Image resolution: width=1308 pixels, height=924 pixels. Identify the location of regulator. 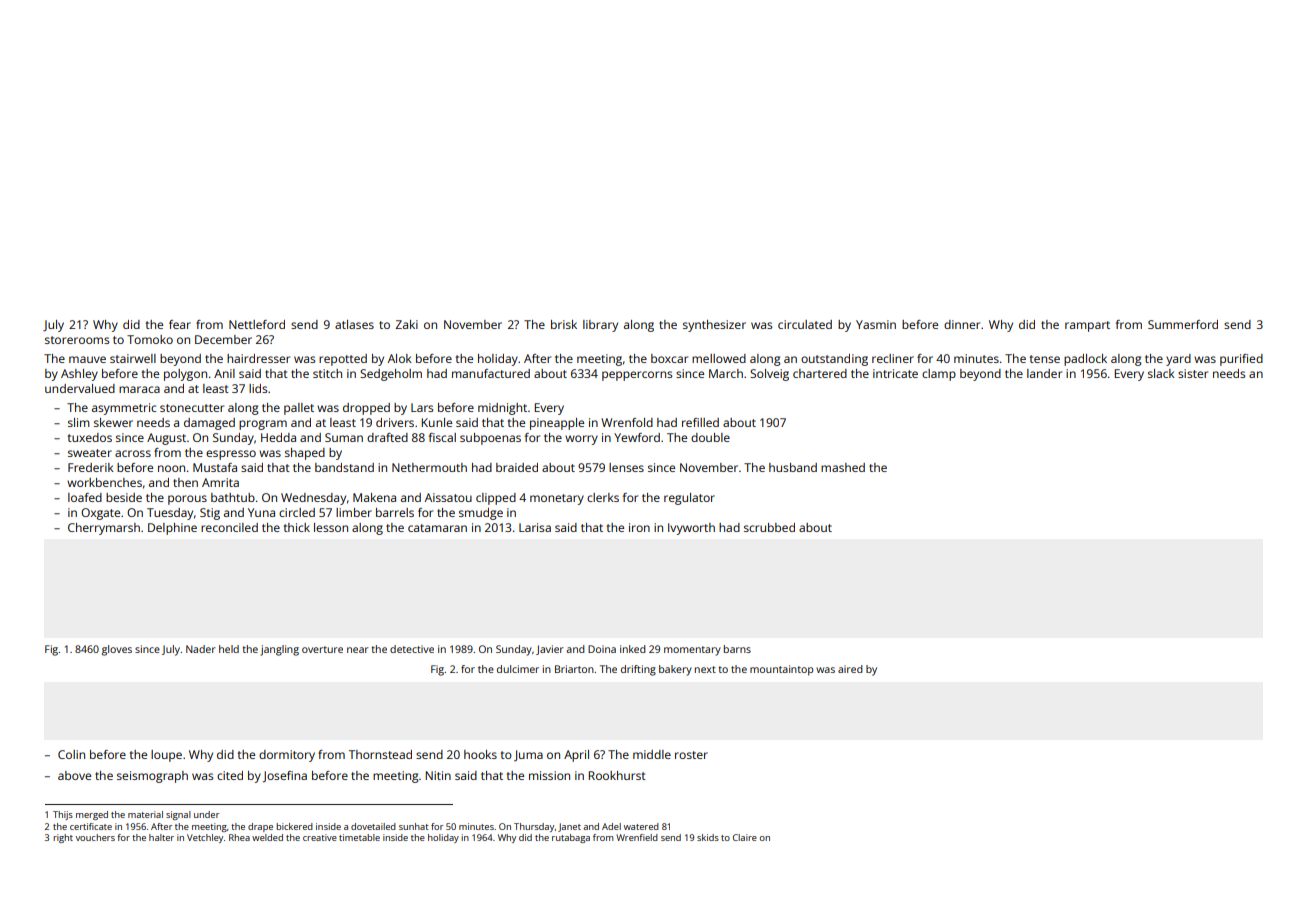
(689, 499).
